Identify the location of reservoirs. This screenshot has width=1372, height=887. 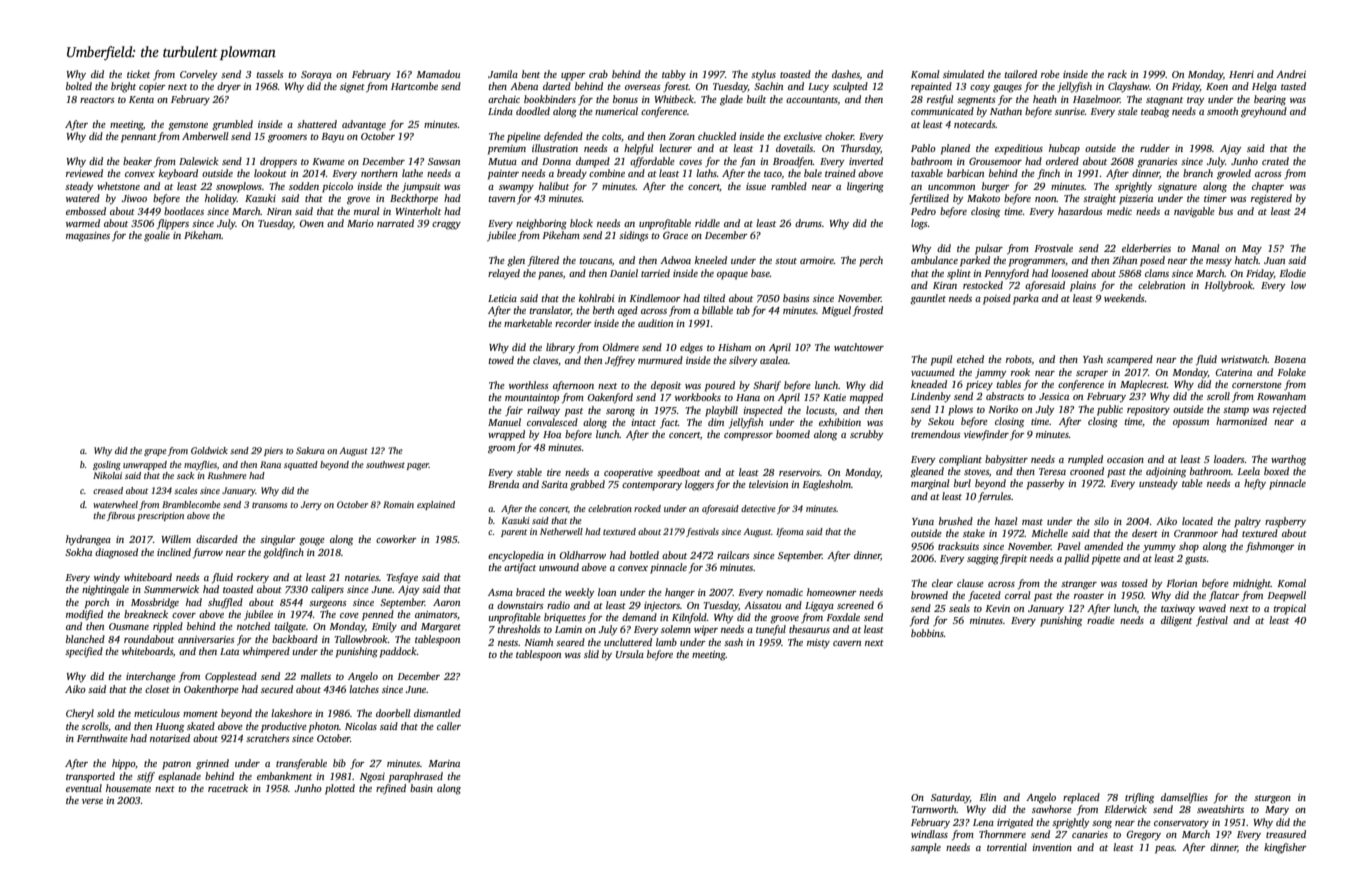
(799, 472).
